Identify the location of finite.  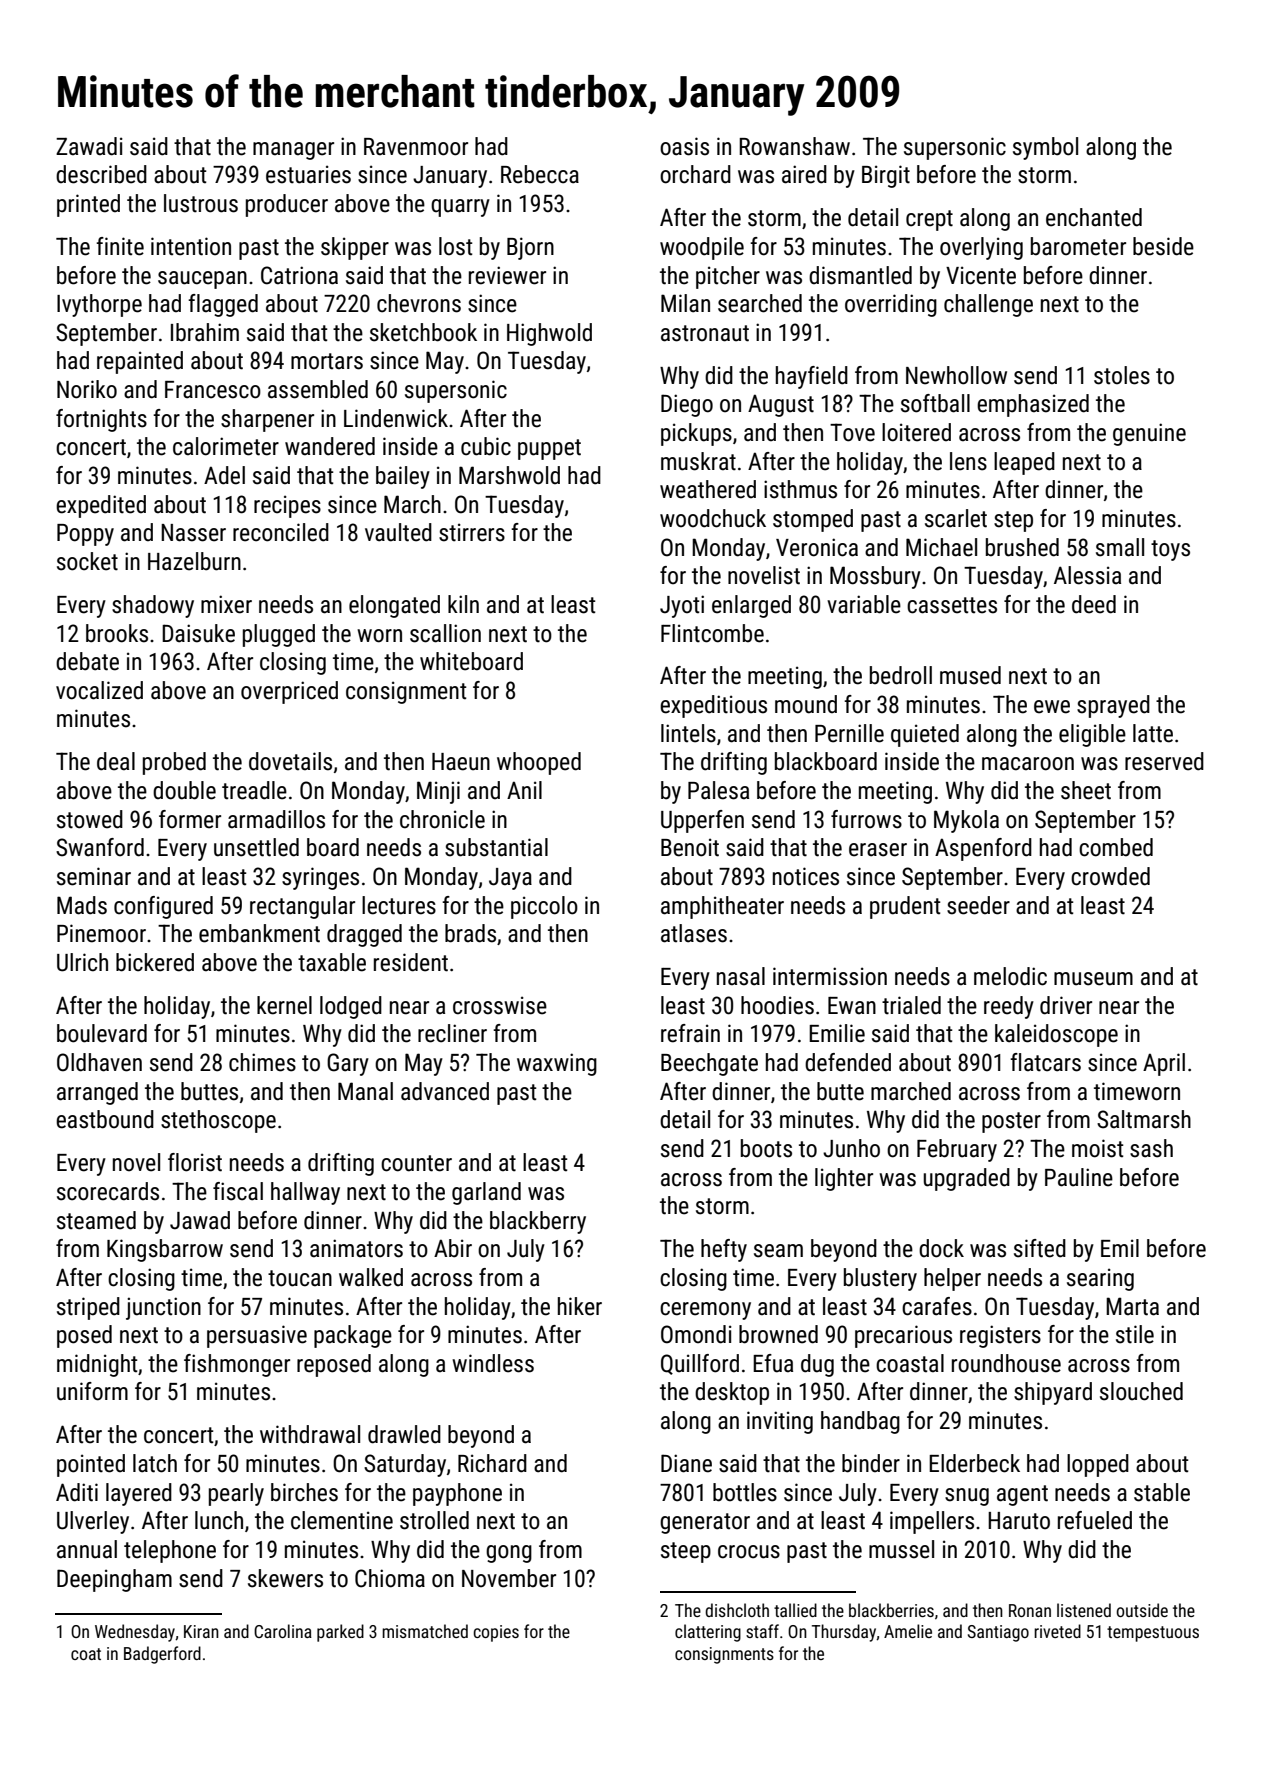
(120, 246).
